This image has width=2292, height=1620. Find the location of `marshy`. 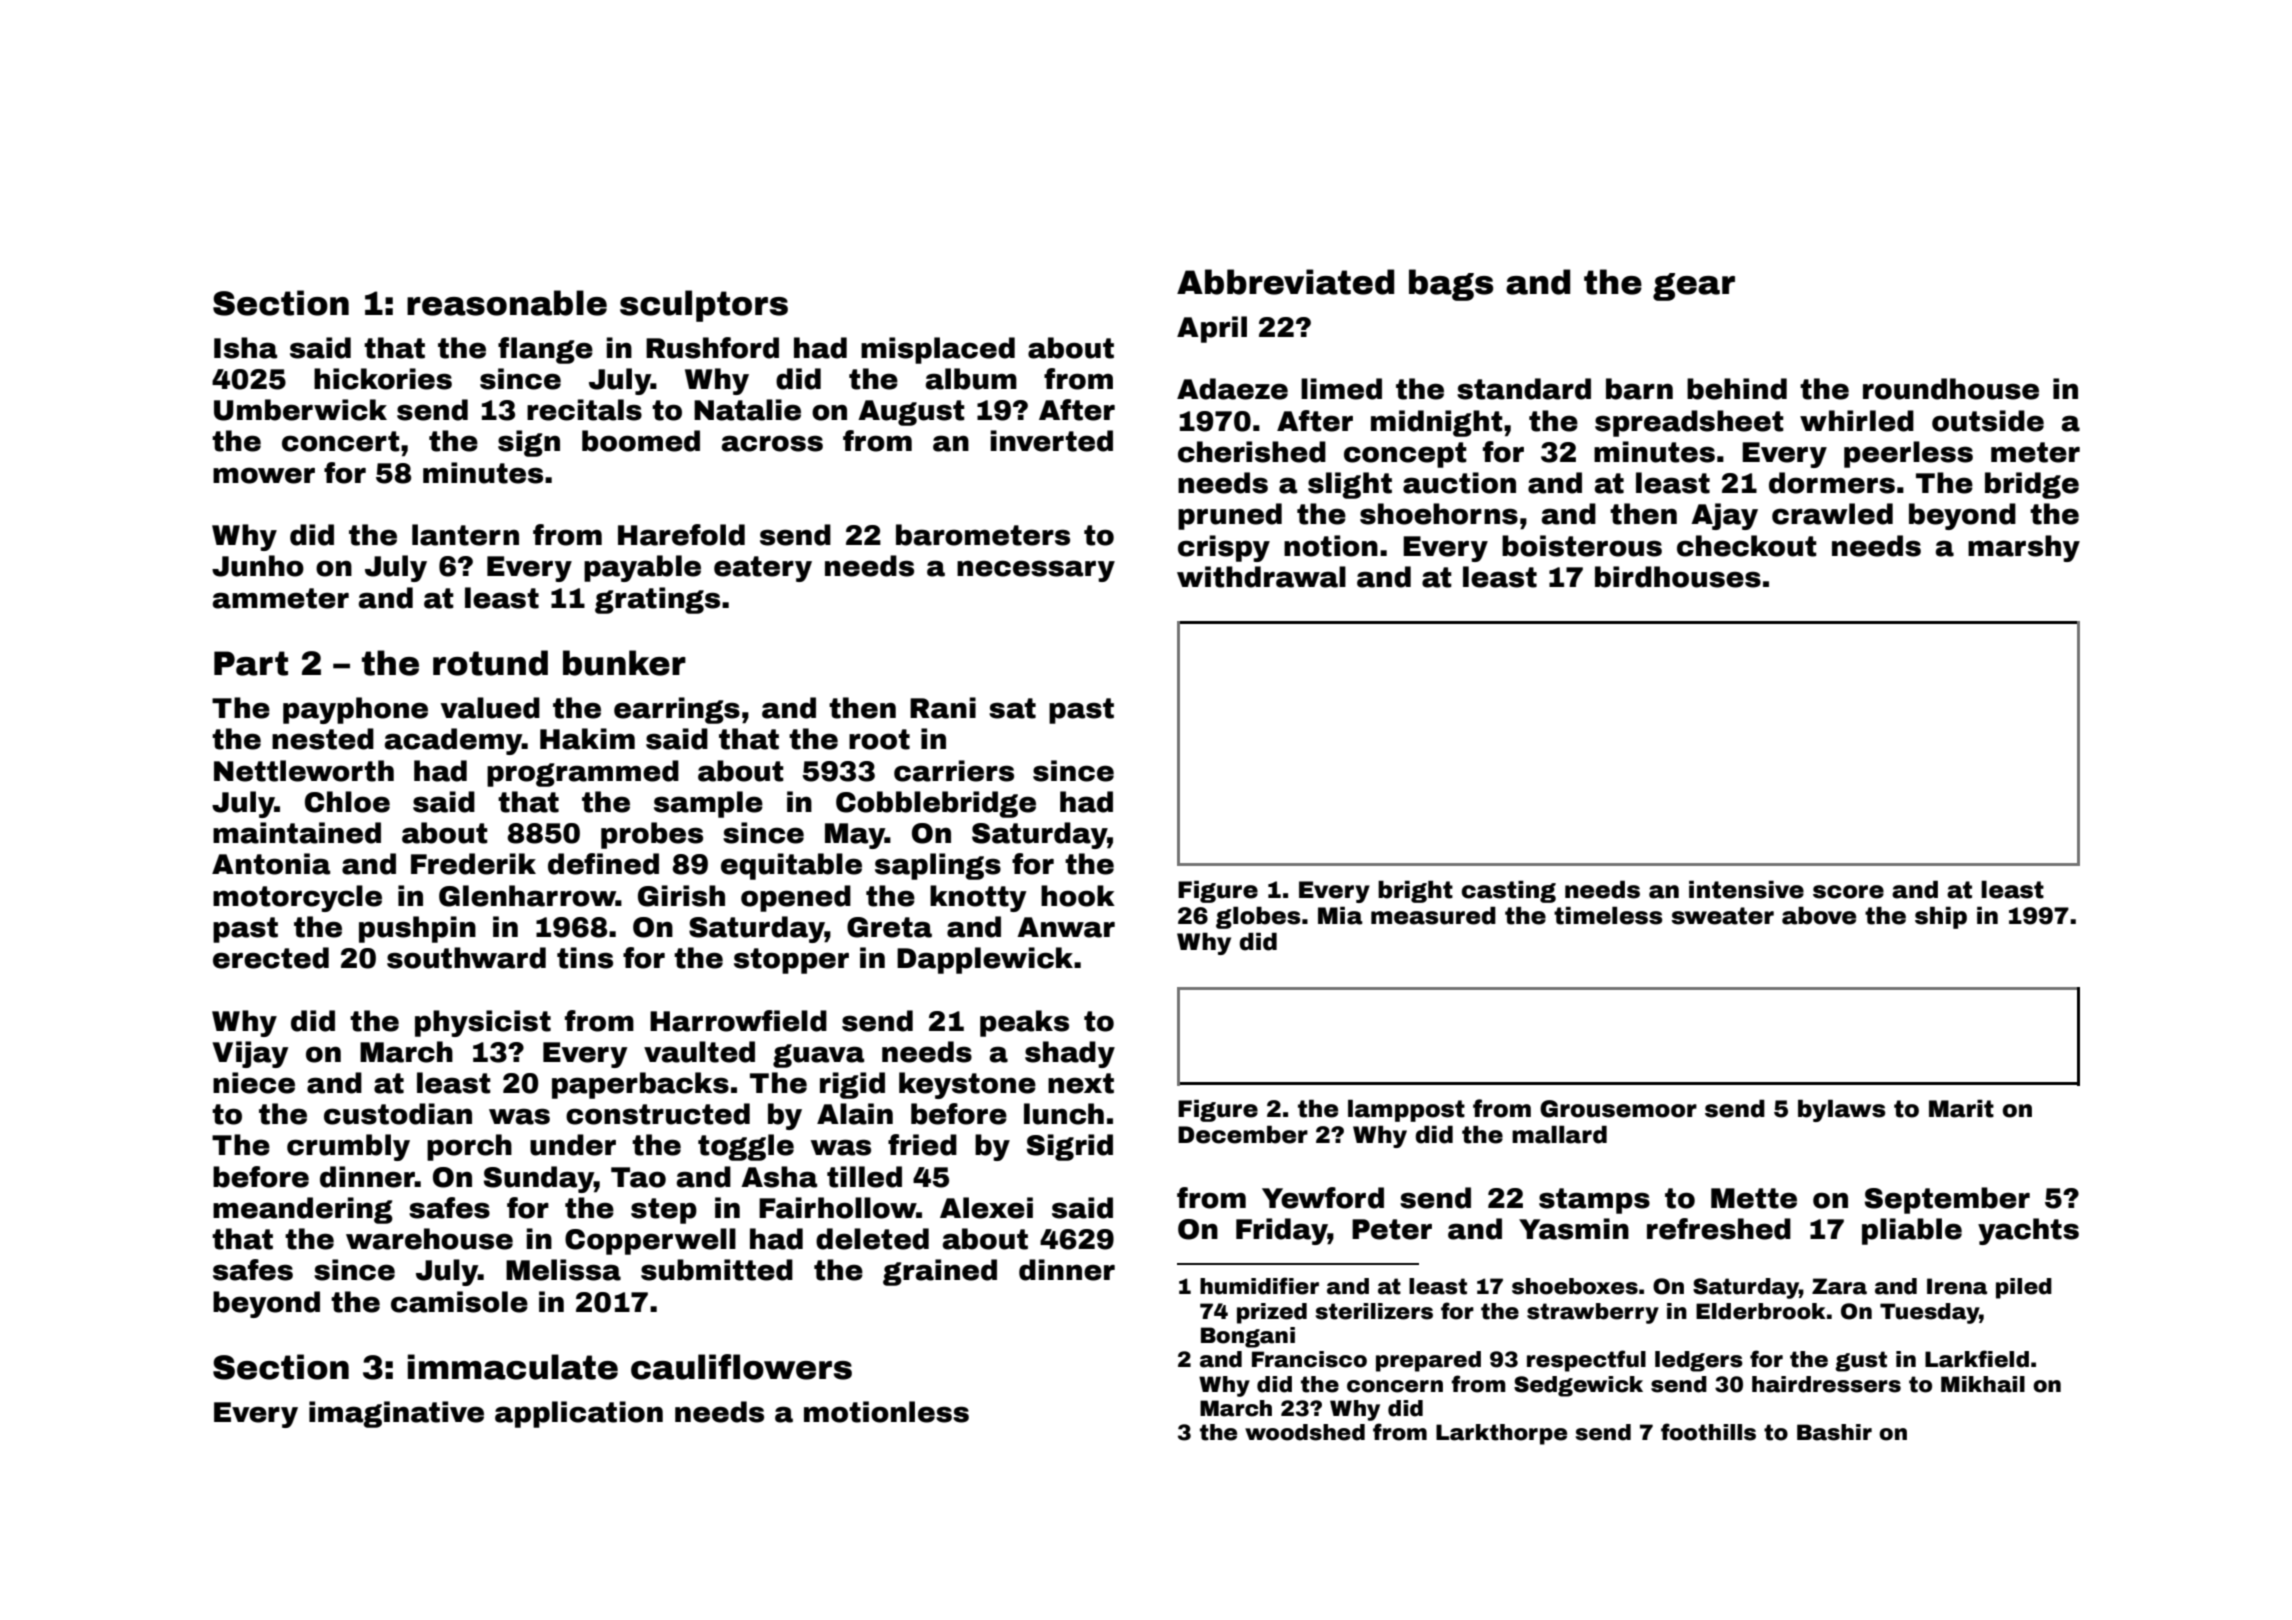

marshy is located at coordinates (2024, 548).
